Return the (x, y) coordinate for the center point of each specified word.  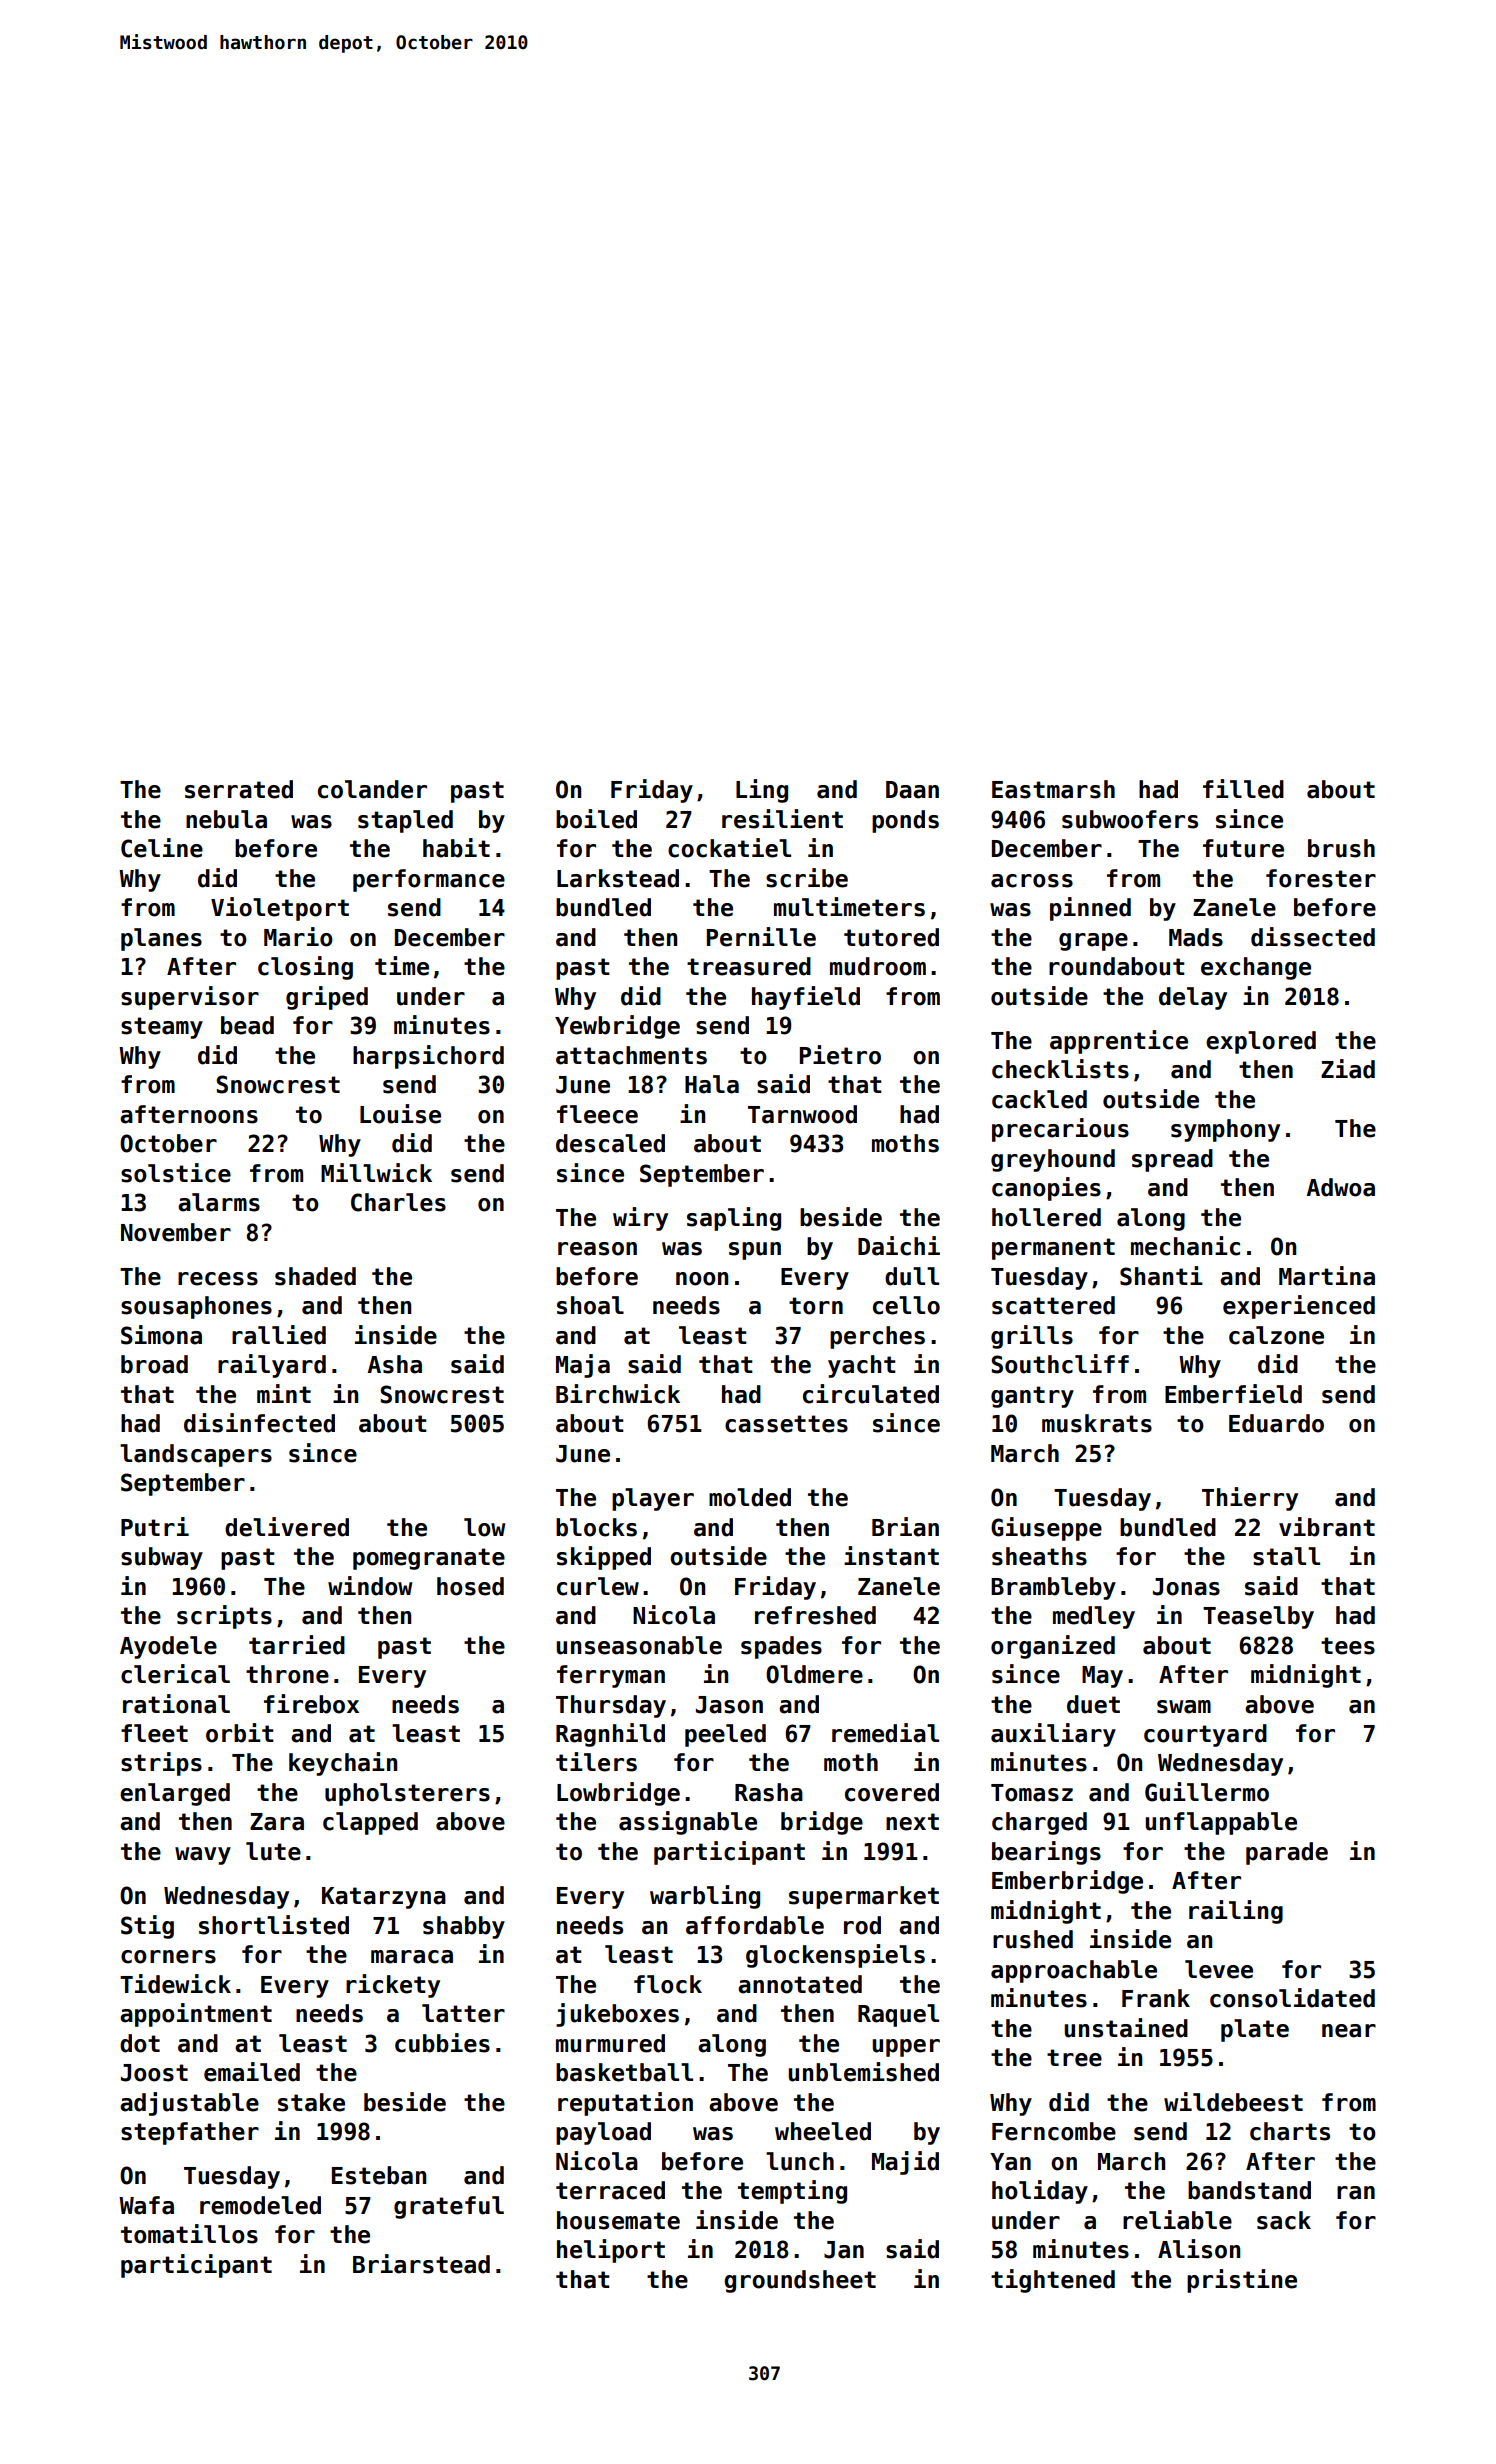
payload (603, 2133)
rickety (393, 1986)
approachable (1074, 1971)
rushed (1033, 1939)
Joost (154, 2073)
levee (1219, 1969)
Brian (905, 1527)
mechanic (1185, 1246)
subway (162, 1558)
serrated (239, 789)
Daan (912, 790)
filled (1243, 789)
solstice (176, 1173)
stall (1286, 1556)
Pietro (840, 1055)
